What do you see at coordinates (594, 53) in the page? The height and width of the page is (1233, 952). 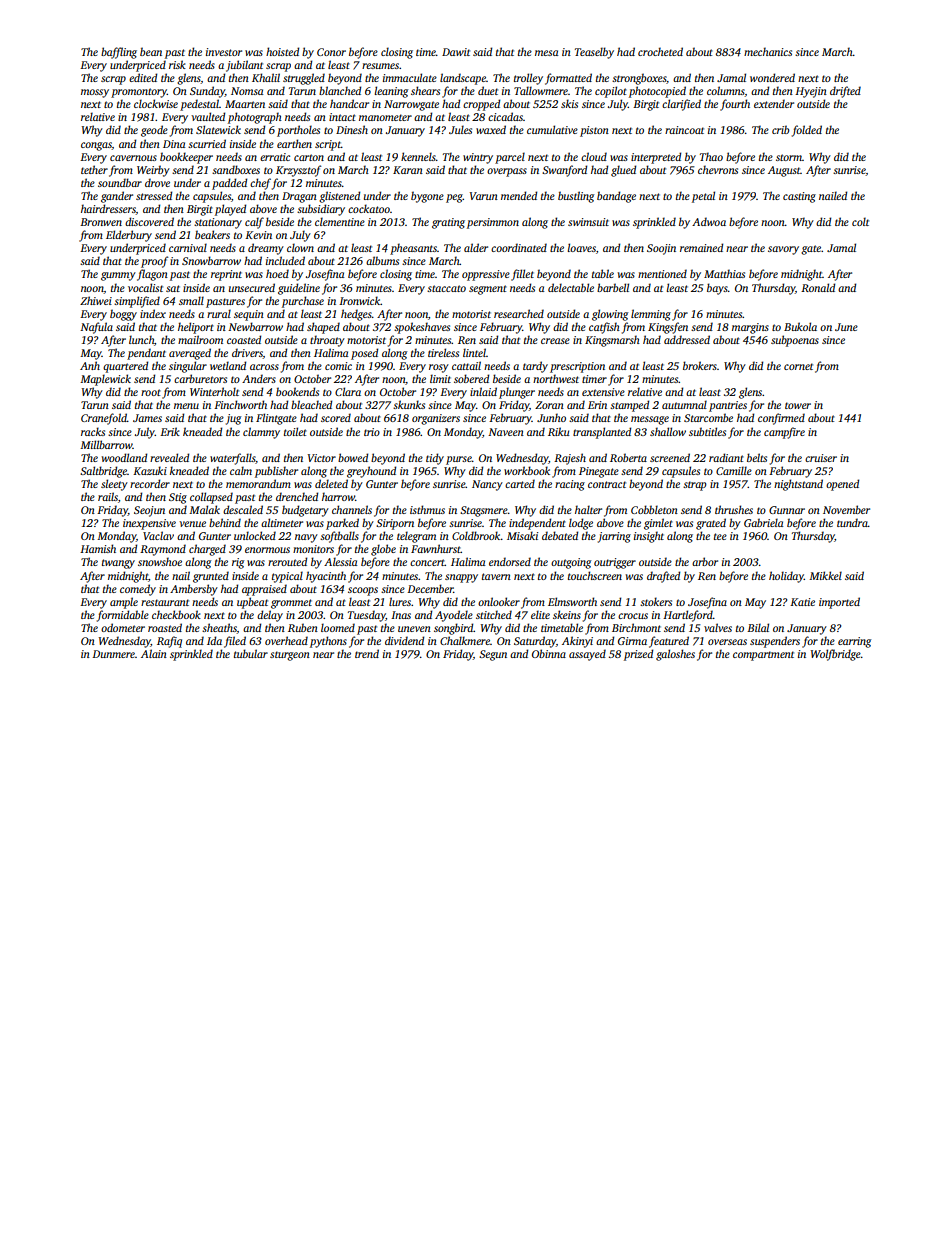 I see `Teaselby` at bounding box center [594, 53].
